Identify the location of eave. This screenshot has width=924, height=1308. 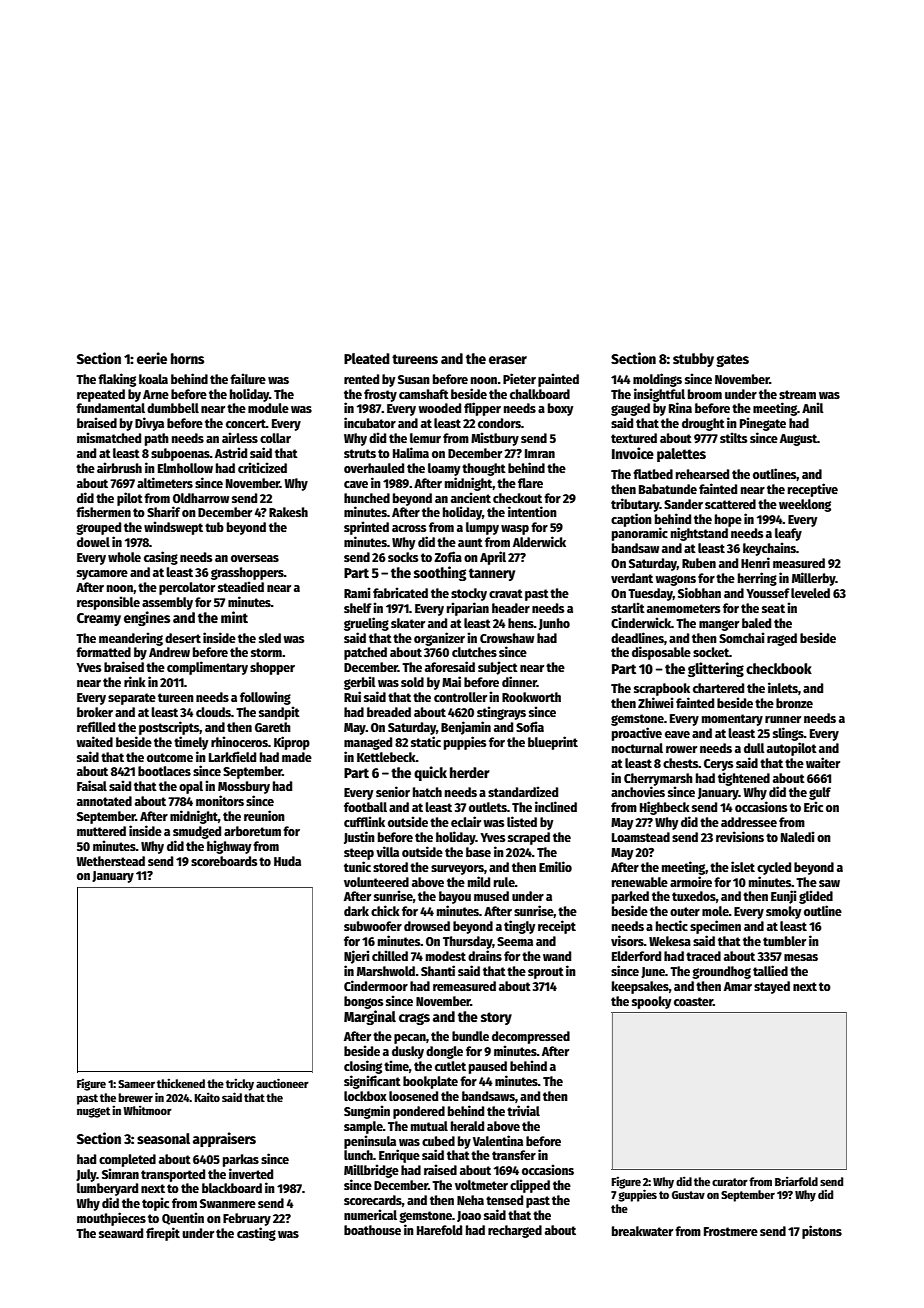
(677, 734).
